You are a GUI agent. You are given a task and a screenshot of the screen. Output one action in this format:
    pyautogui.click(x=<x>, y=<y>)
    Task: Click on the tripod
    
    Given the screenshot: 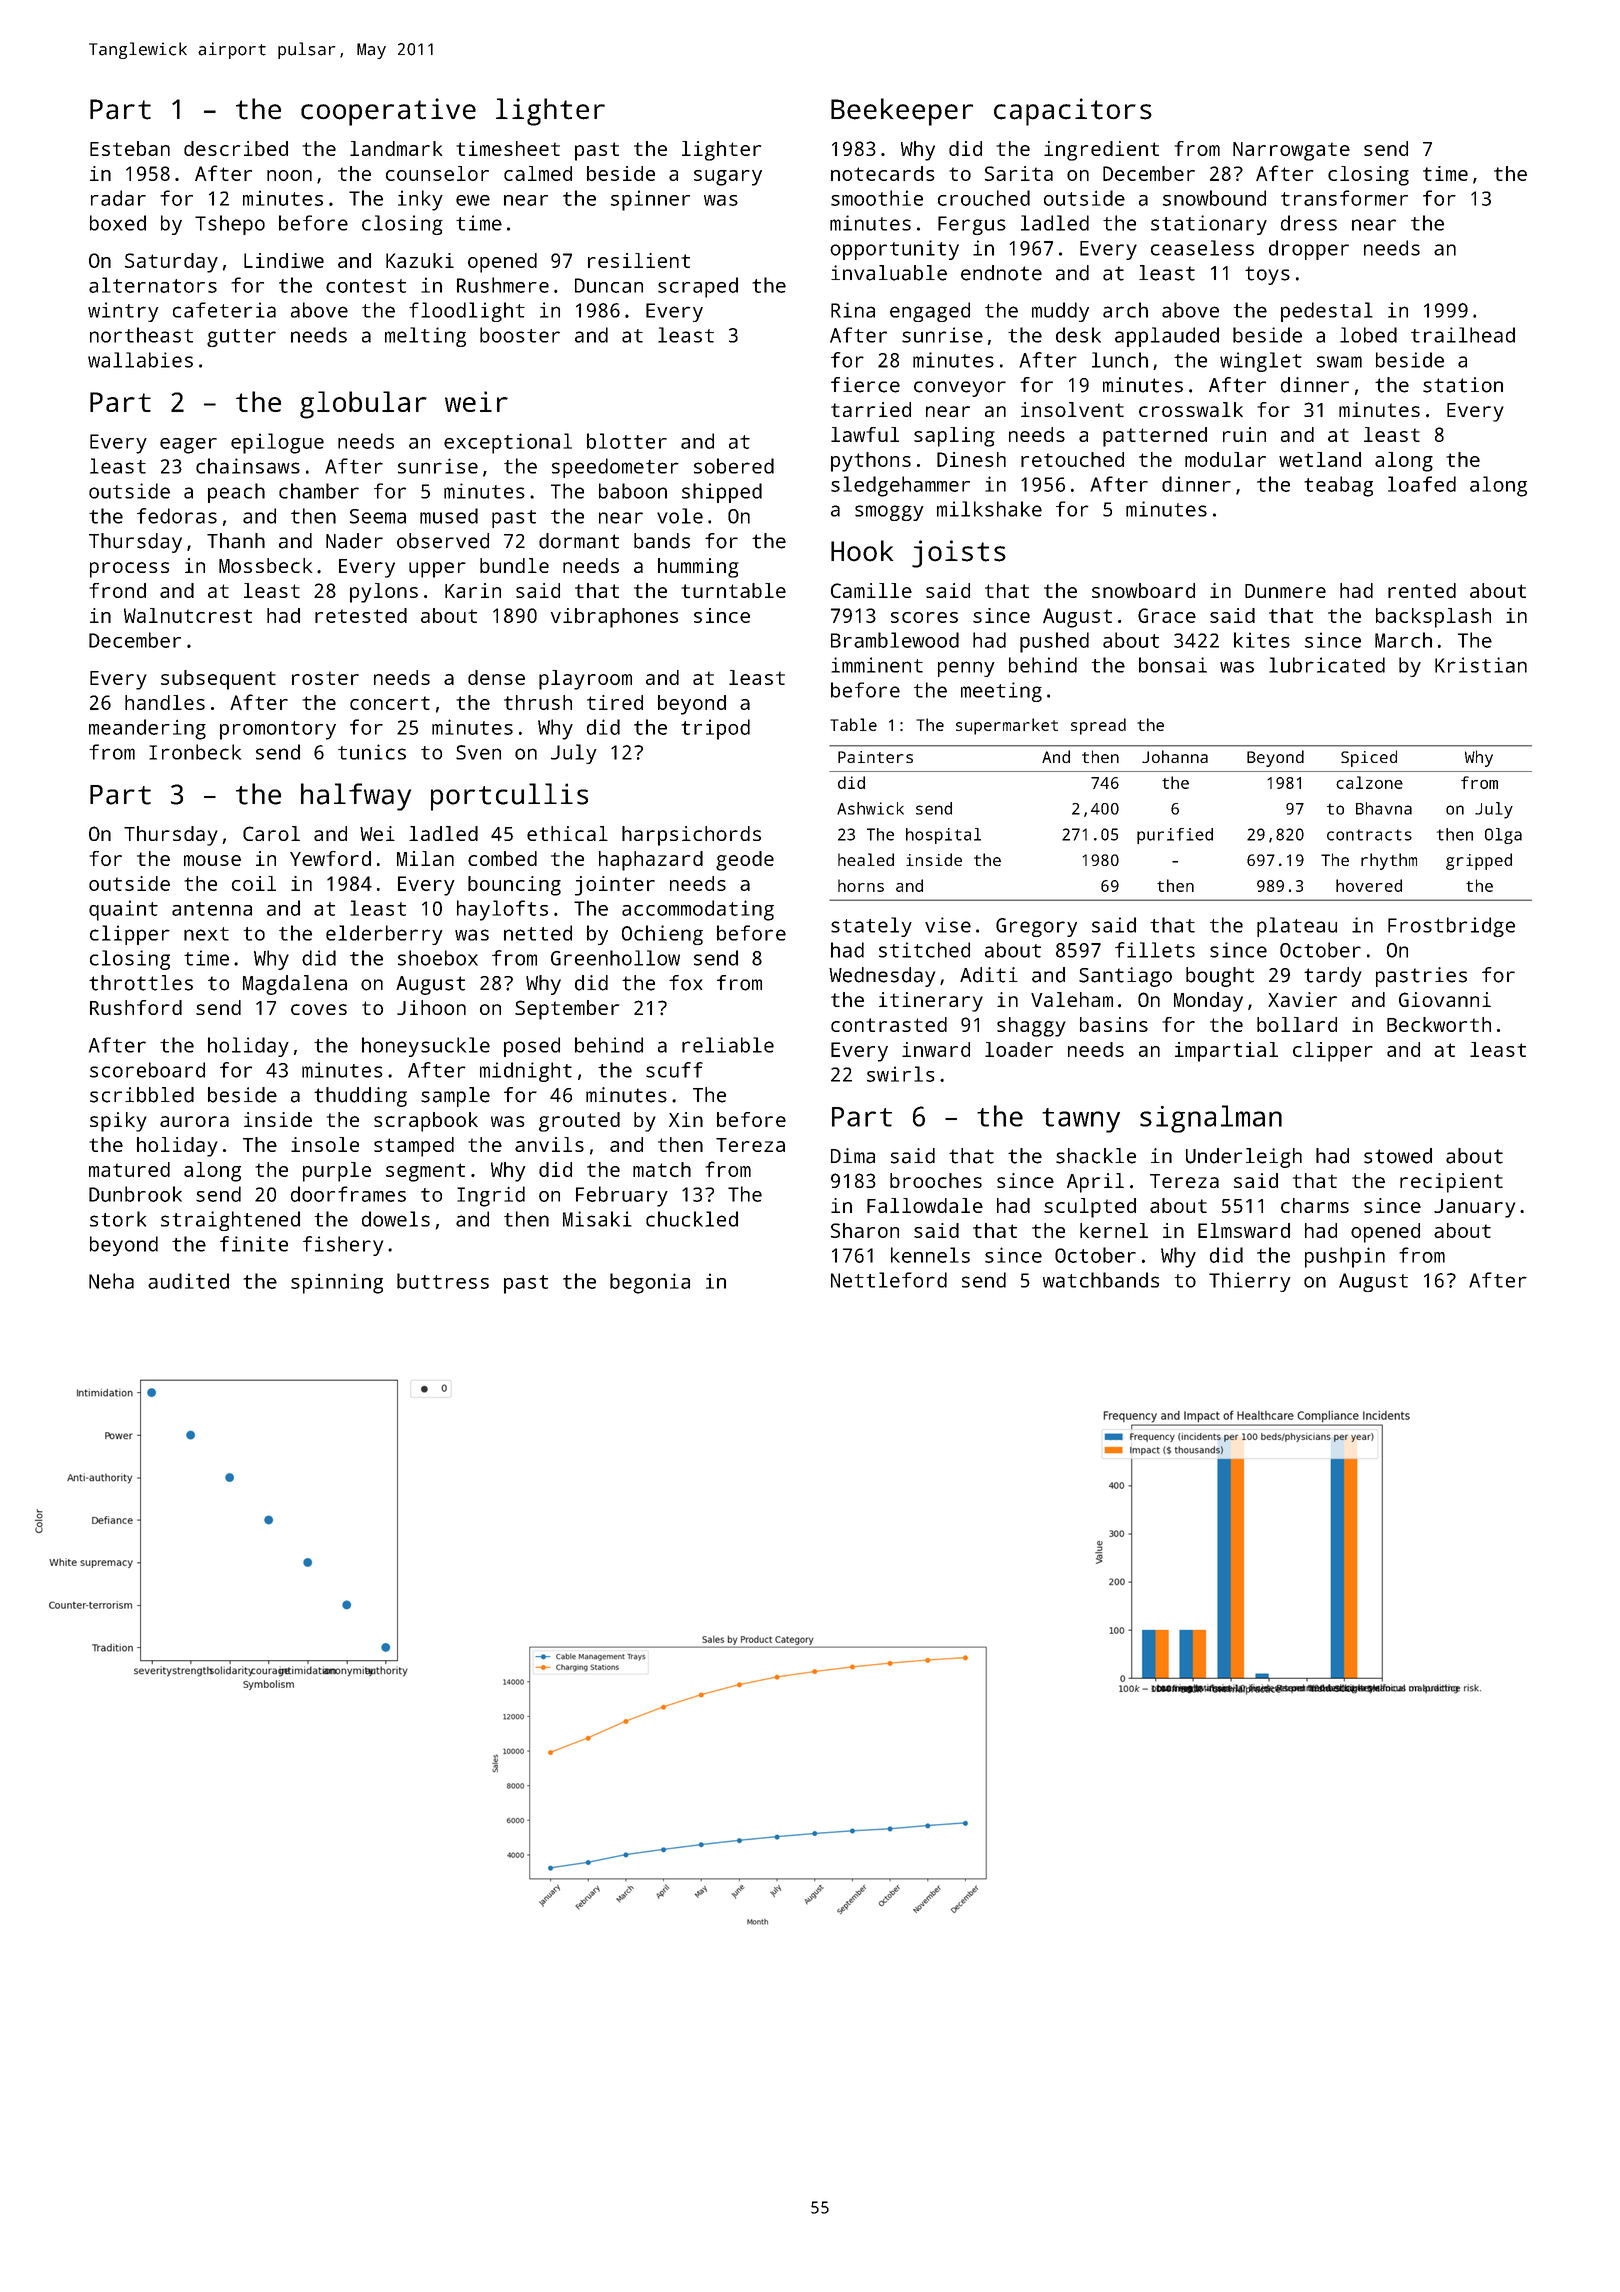 What is the action you would take?
    pyautogui.click(x=715, y=729)
